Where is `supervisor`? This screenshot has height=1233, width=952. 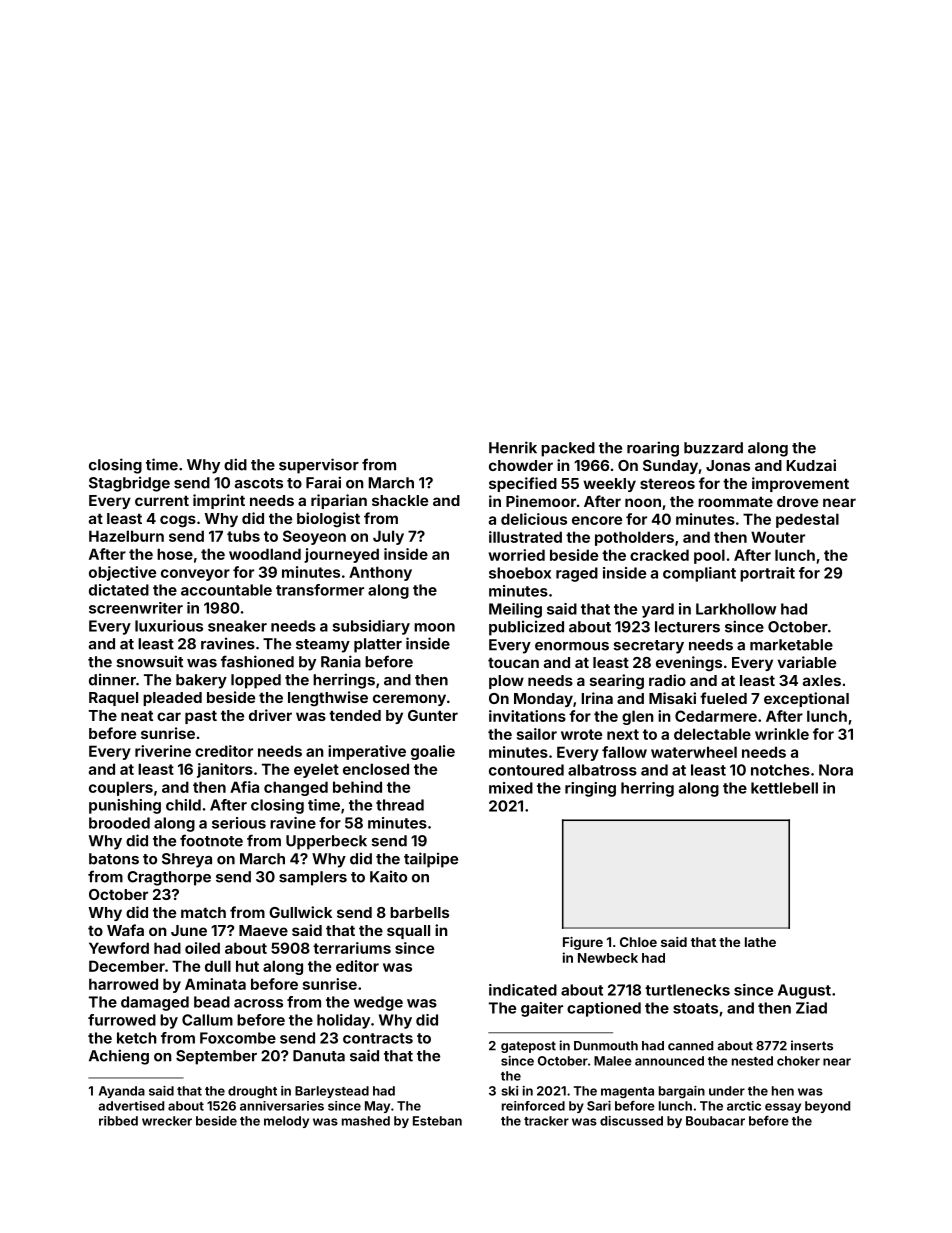
supervisor is located at coordinates (319, 466).
